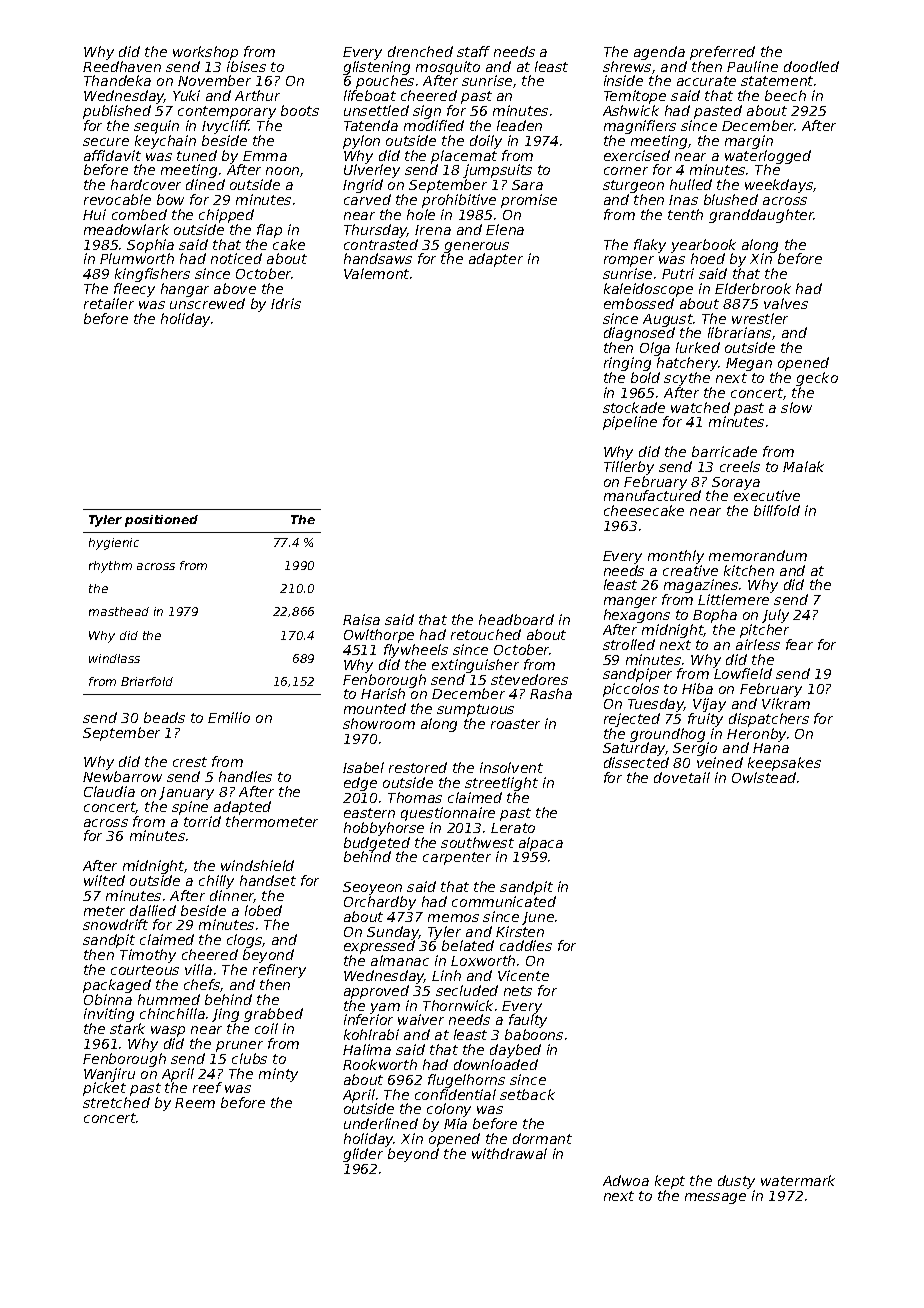  What do you see at coordinates (683, 200) in the screenshot?
I see `Inas` at bounding box center [683, 200].
